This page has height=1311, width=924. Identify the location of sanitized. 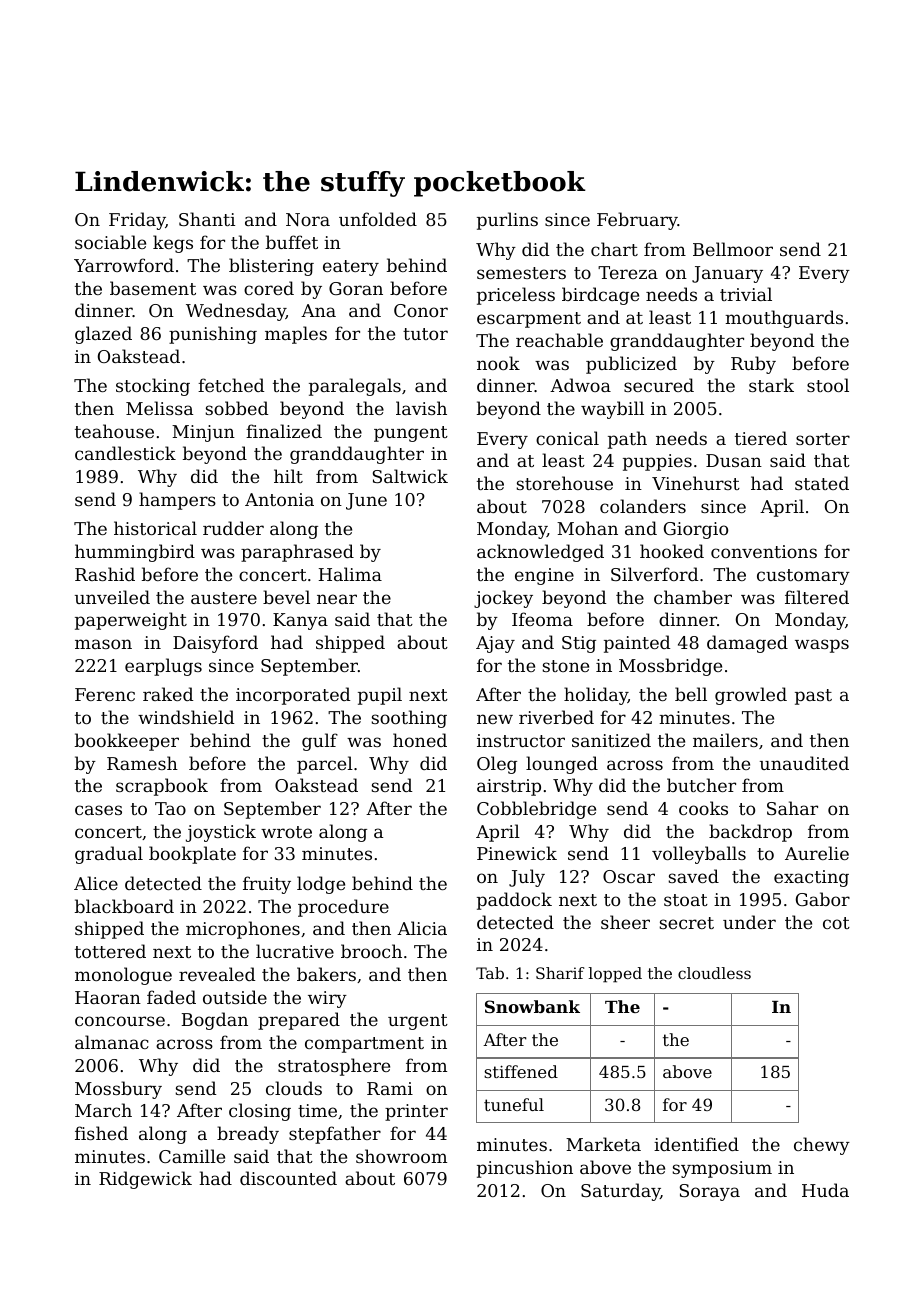
(611, 740).
